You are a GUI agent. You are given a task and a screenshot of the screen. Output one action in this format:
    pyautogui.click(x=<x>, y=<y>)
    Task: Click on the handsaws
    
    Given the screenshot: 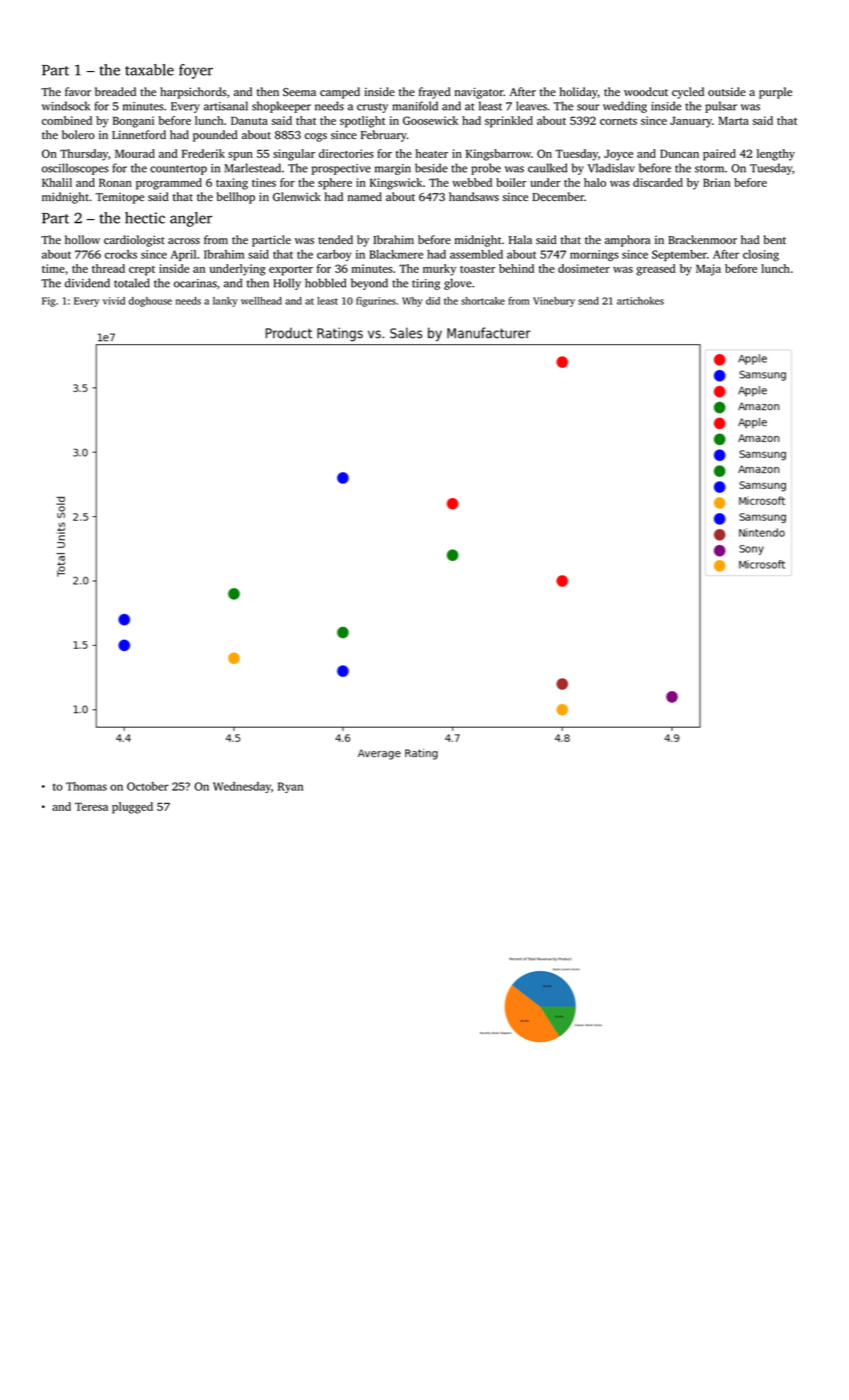 What is the action you would take?
    pyautogui.click(x=474, y=196)
